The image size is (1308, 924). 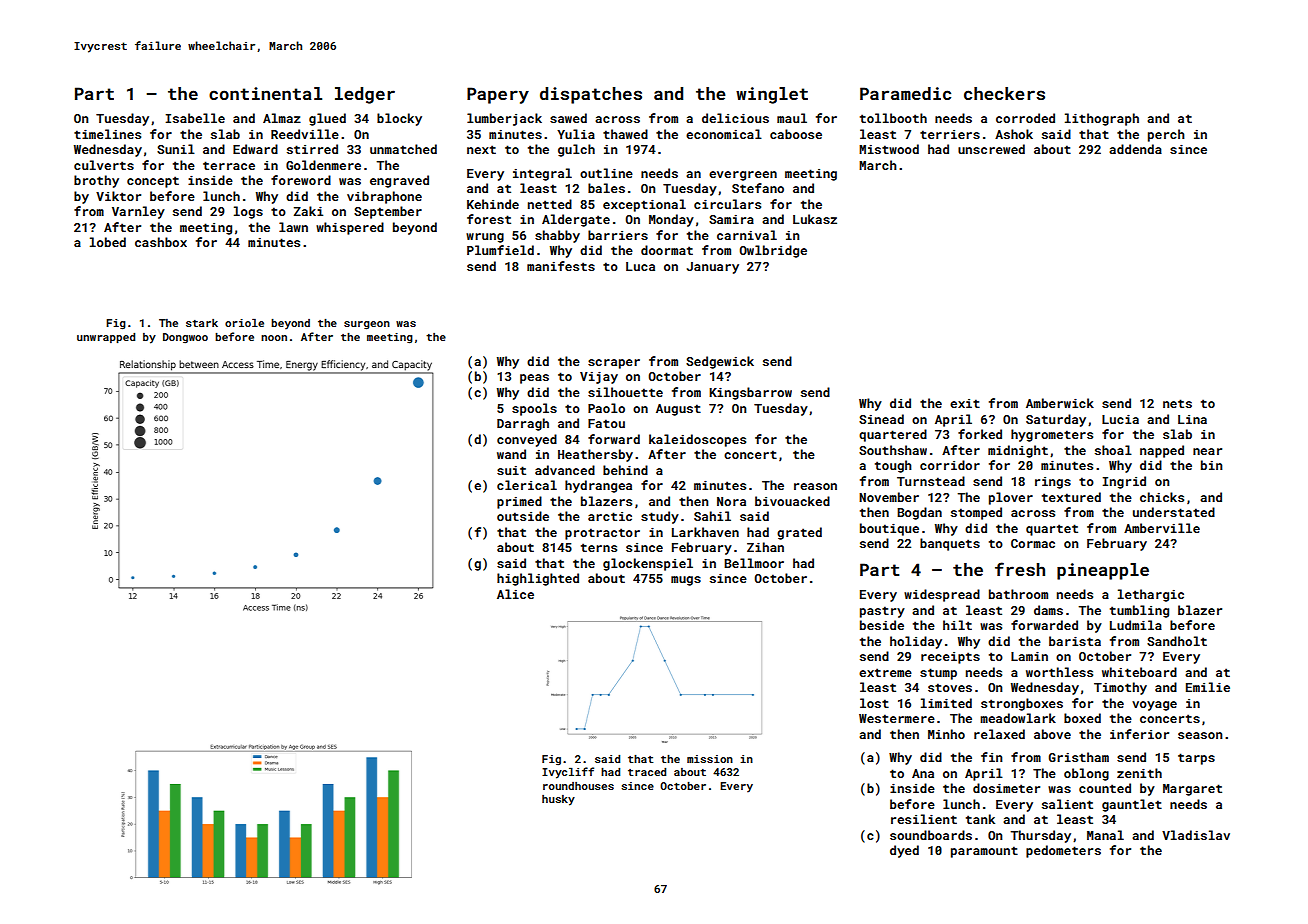 What do you see at coordinates (1102, 119) in the image?
I see `lithograph` at bounding box center [1102, 119].
